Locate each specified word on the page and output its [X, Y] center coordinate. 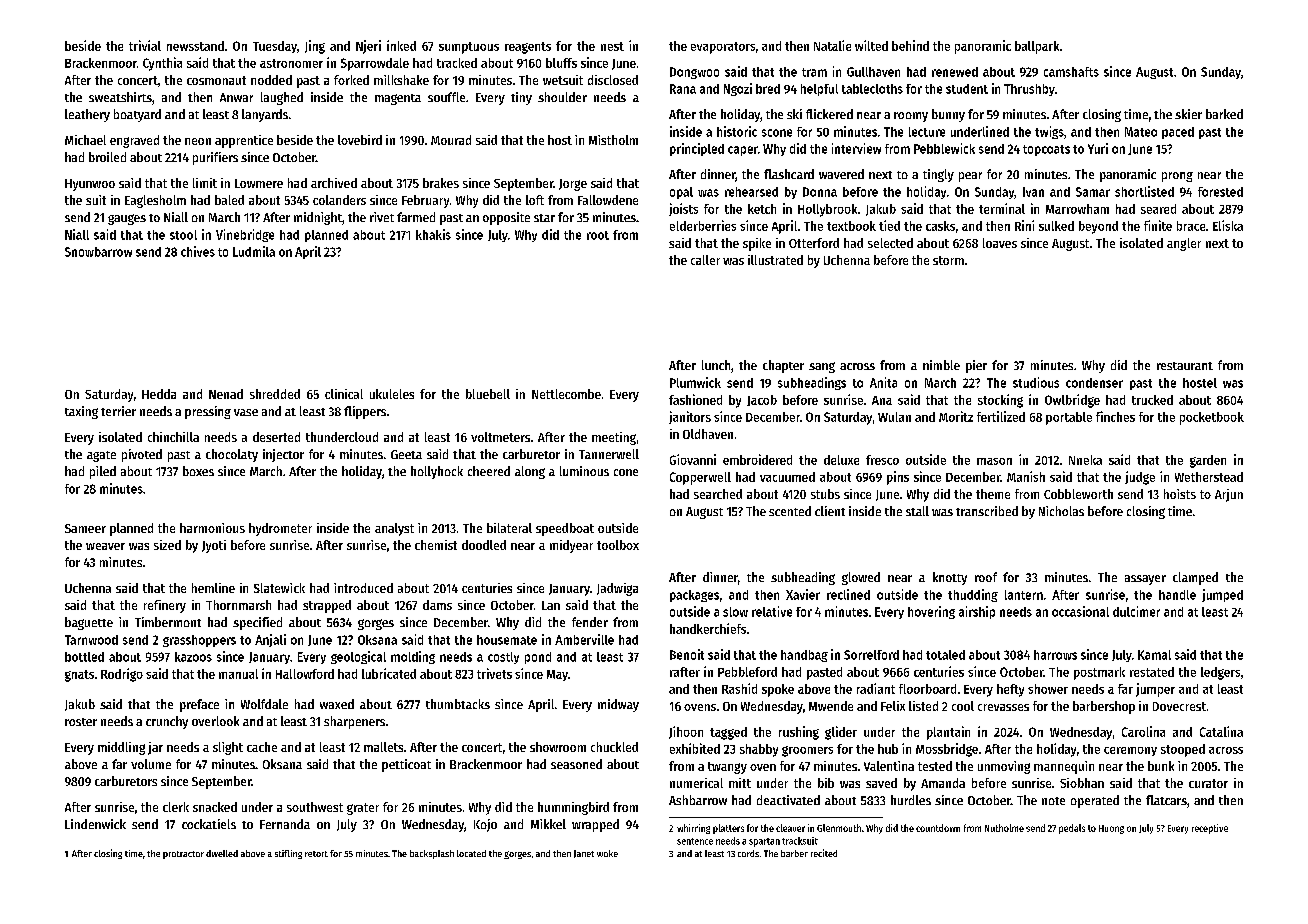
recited [824, 853]
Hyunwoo [90, 185]
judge [1140, 478]
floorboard [927, 689]
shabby [759, 750]
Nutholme [1004, 828]
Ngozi [738, 89]
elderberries [703, 225]
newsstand [195, 46]
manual [238, 674]
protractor [183, 855]
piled [103, 472]
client [830, 511]
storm [948, 260]
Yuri [1098, 148]
